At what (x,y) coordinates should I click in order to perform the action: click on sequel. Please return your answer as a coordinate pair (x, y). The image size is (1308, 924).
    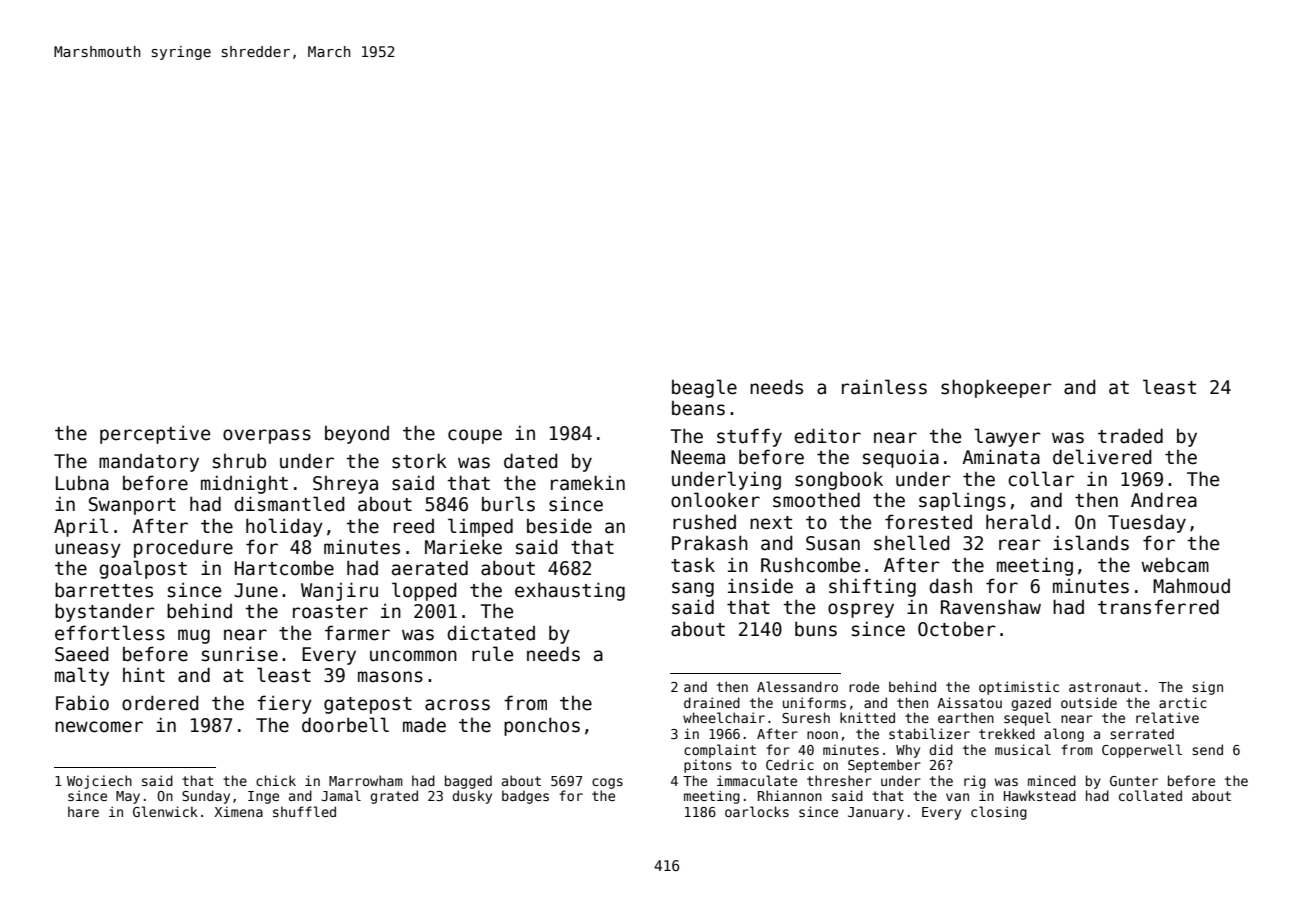
    Looking at the image, I should click on (1027, 719).
